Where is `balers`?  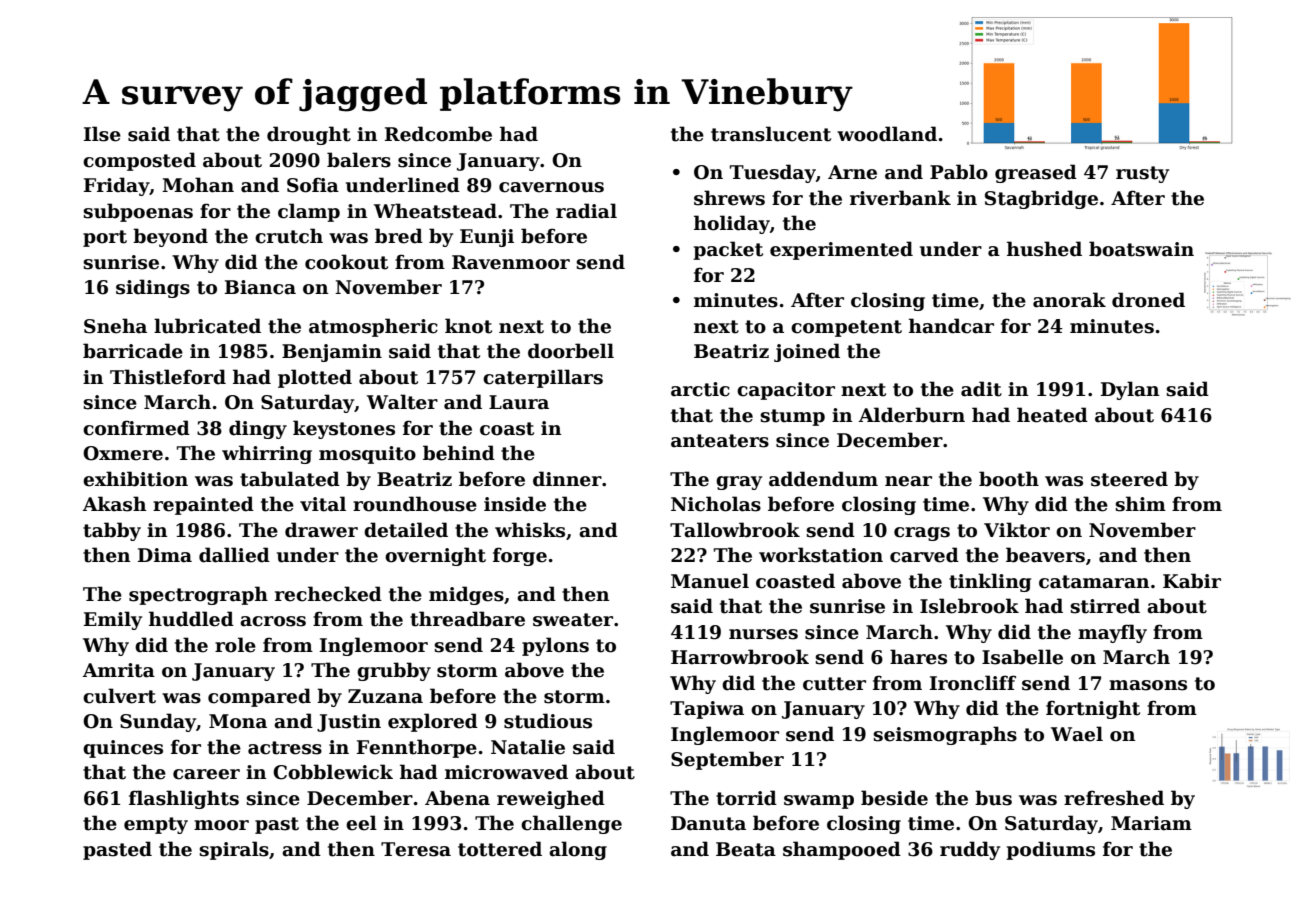 balers is located at coordinates (359, 160).
